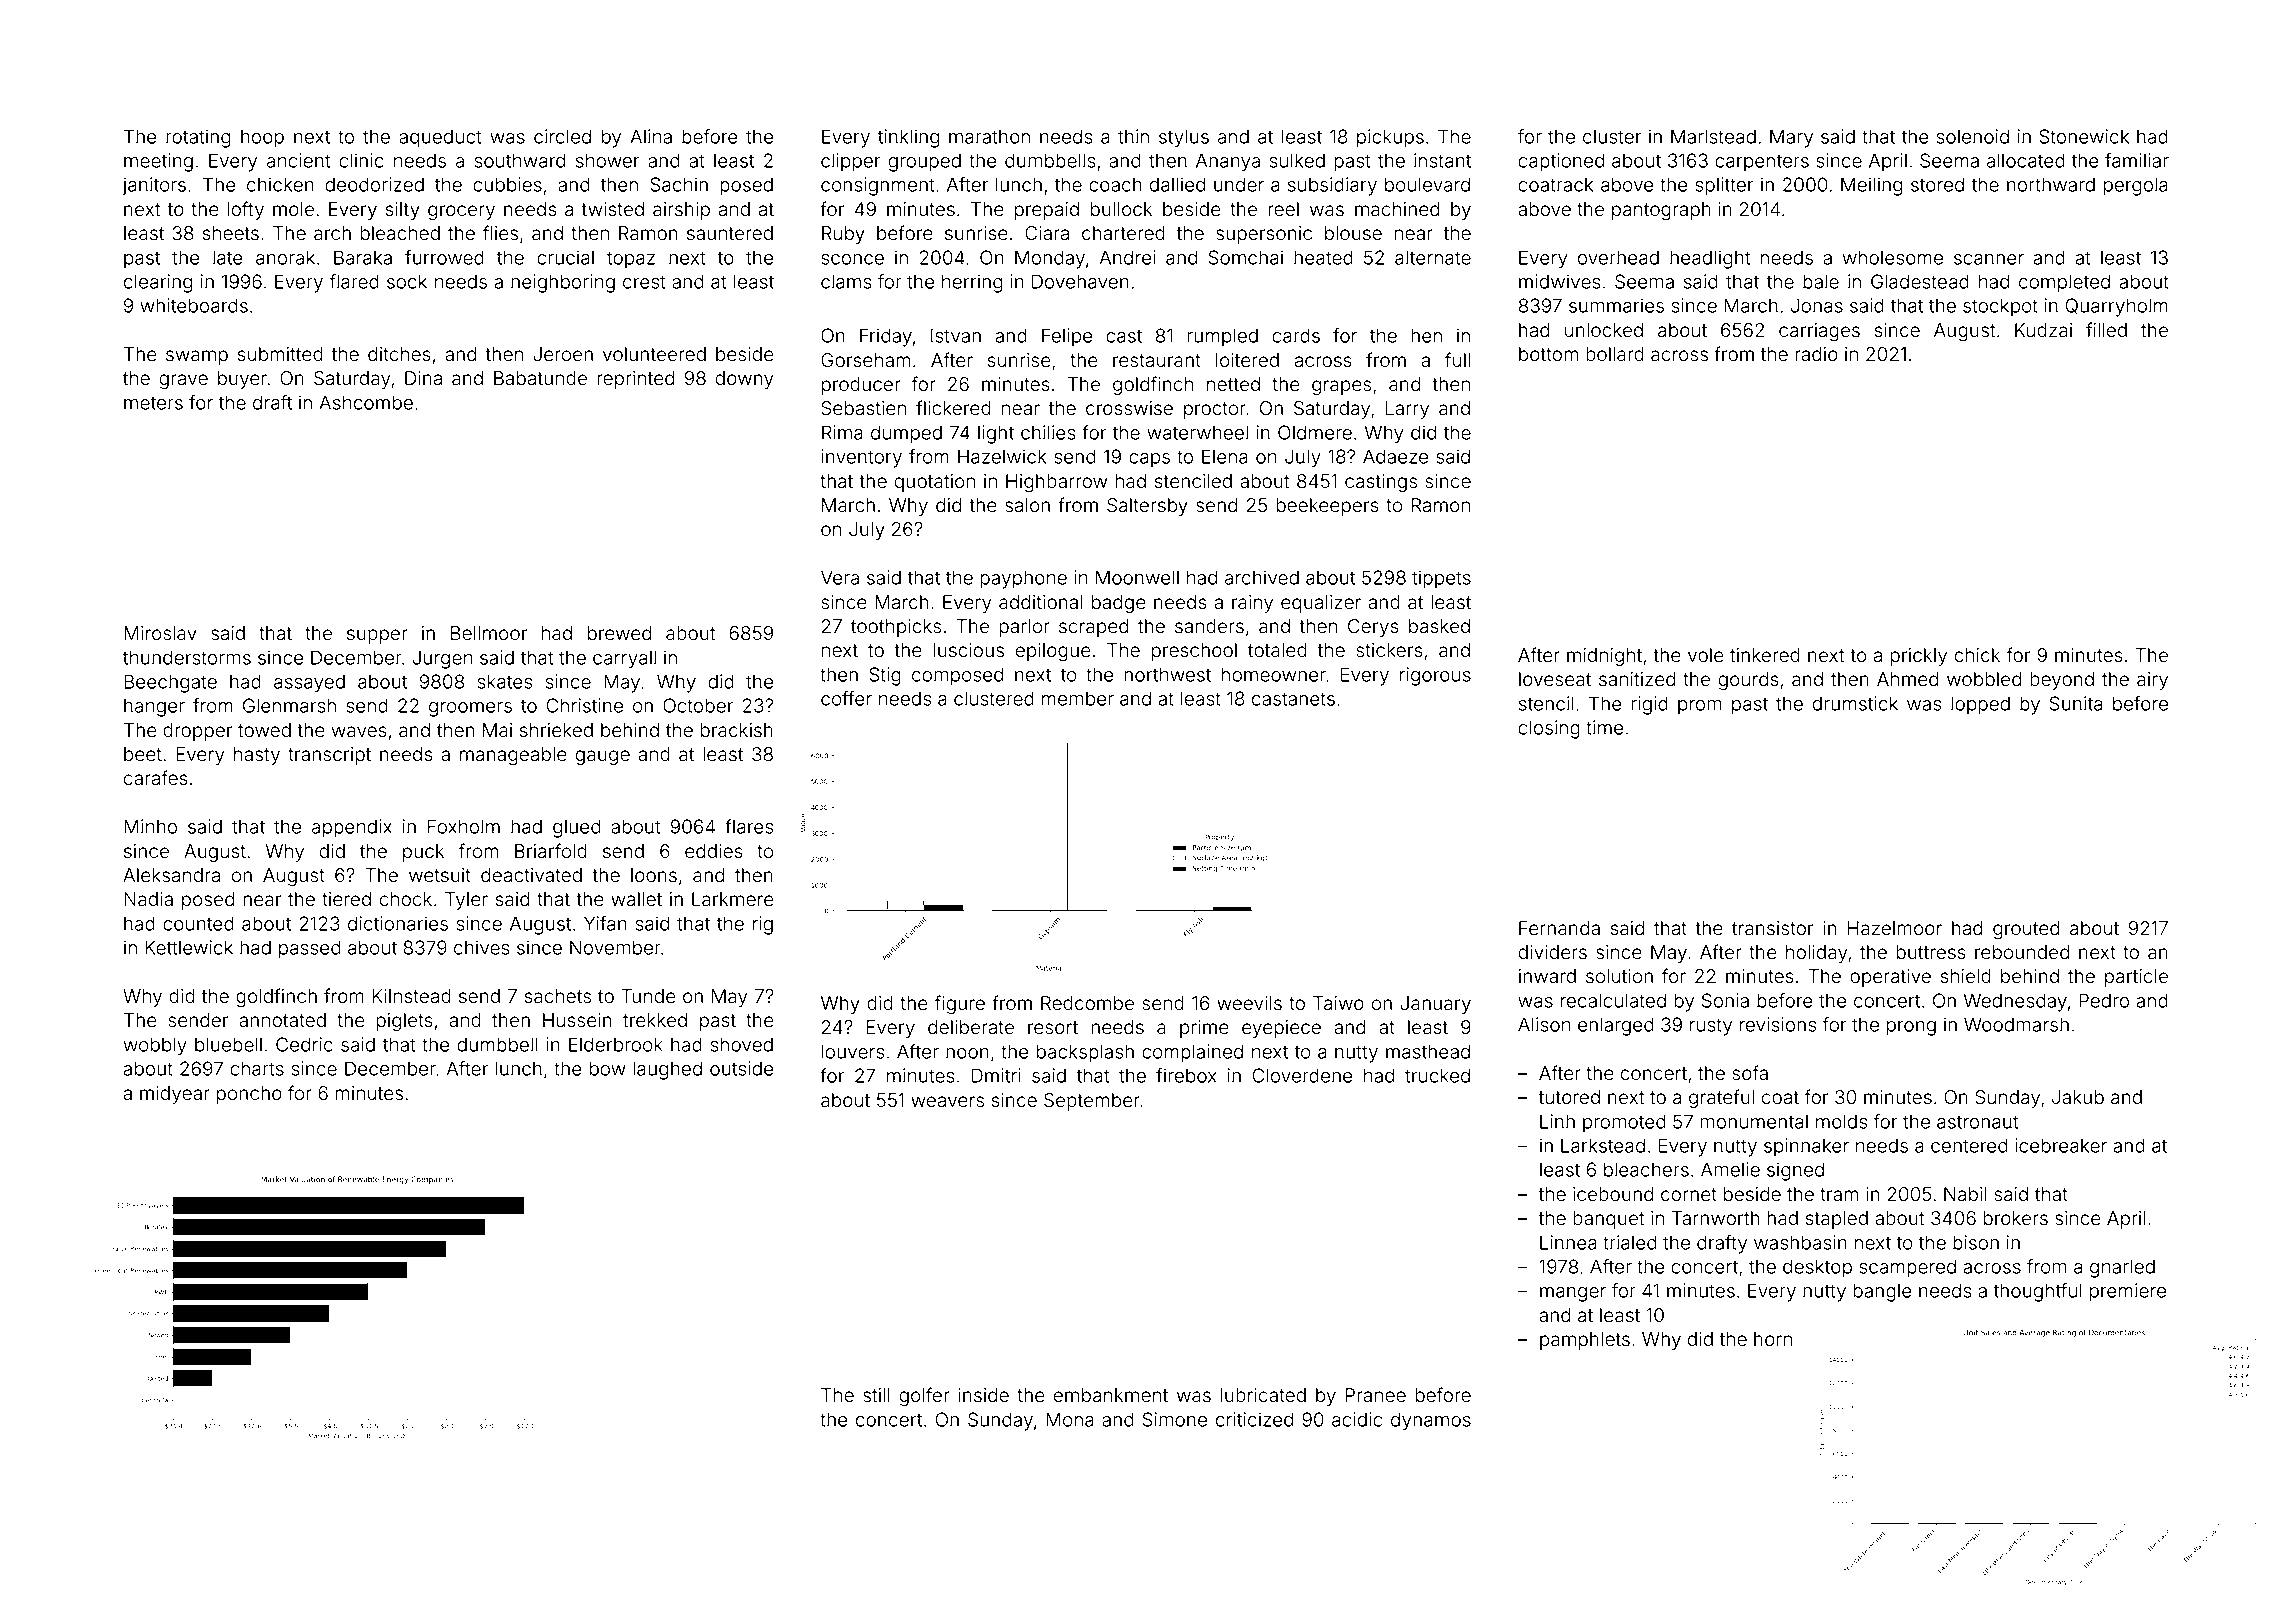 The height and width of the page is (1620, 2292). I want to click on still, so click(876, 1395).
